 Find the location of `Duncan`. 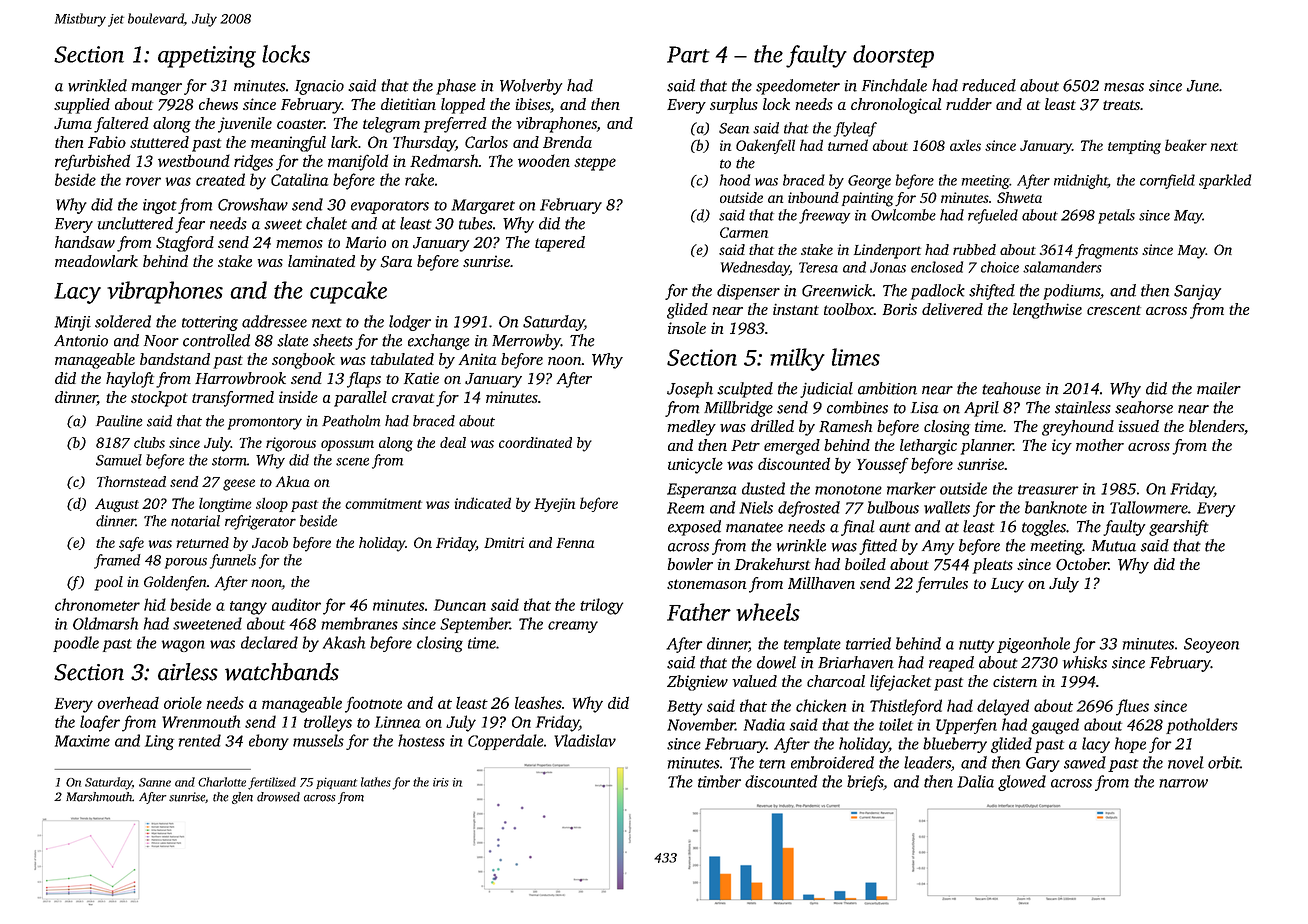

Duncan is located at coordinates (460, 605).
